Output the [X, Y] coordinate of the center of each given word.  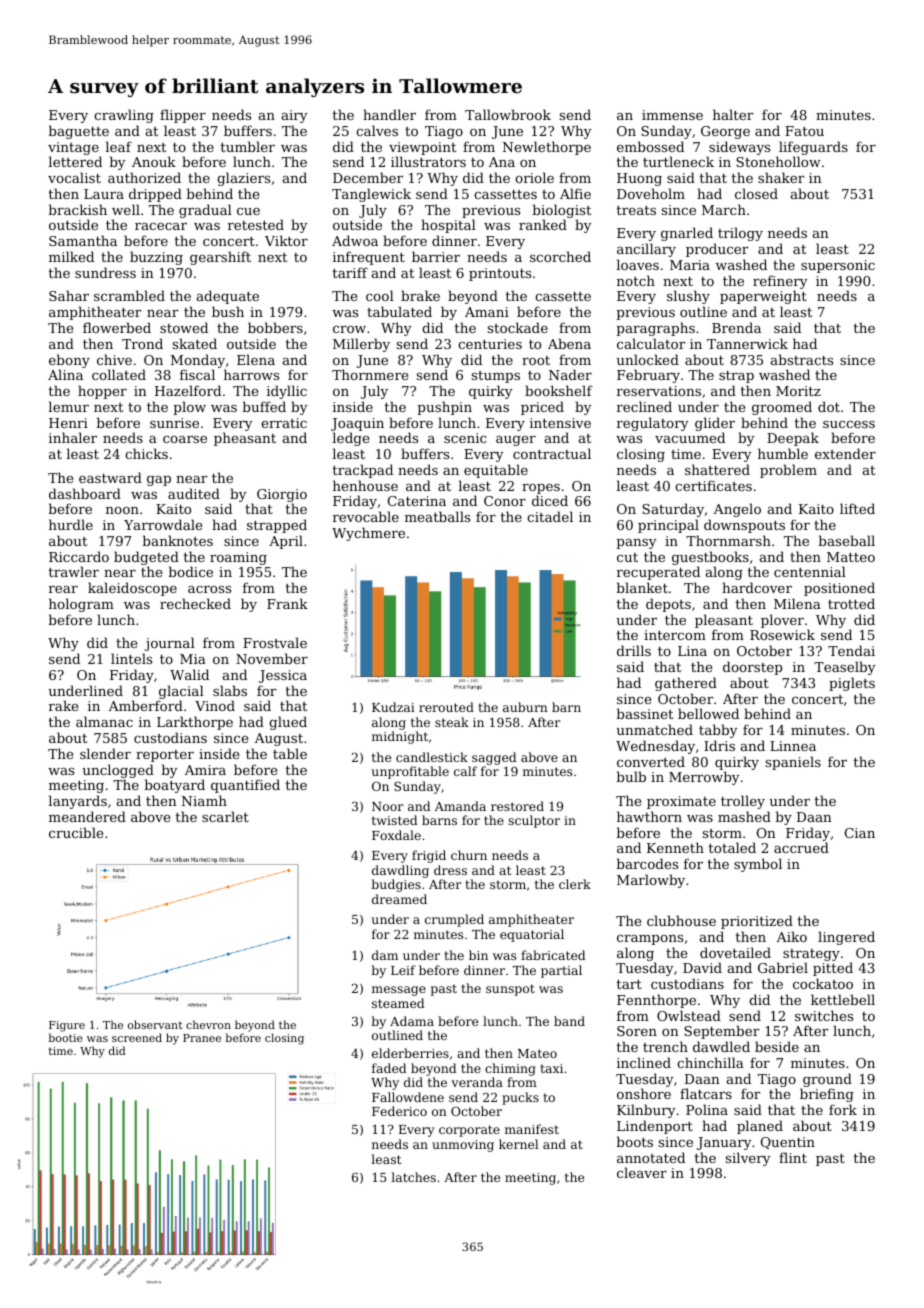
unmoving [463, 1146]
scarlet [225, 816]
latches [413, 1177]
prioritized [757, 922]
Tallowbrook [508, 114]
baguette [78, 132]
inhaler [73, 437]
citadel [550, 516]
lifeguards [813, 148]
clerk [575, 884]
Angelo [737, 510]
